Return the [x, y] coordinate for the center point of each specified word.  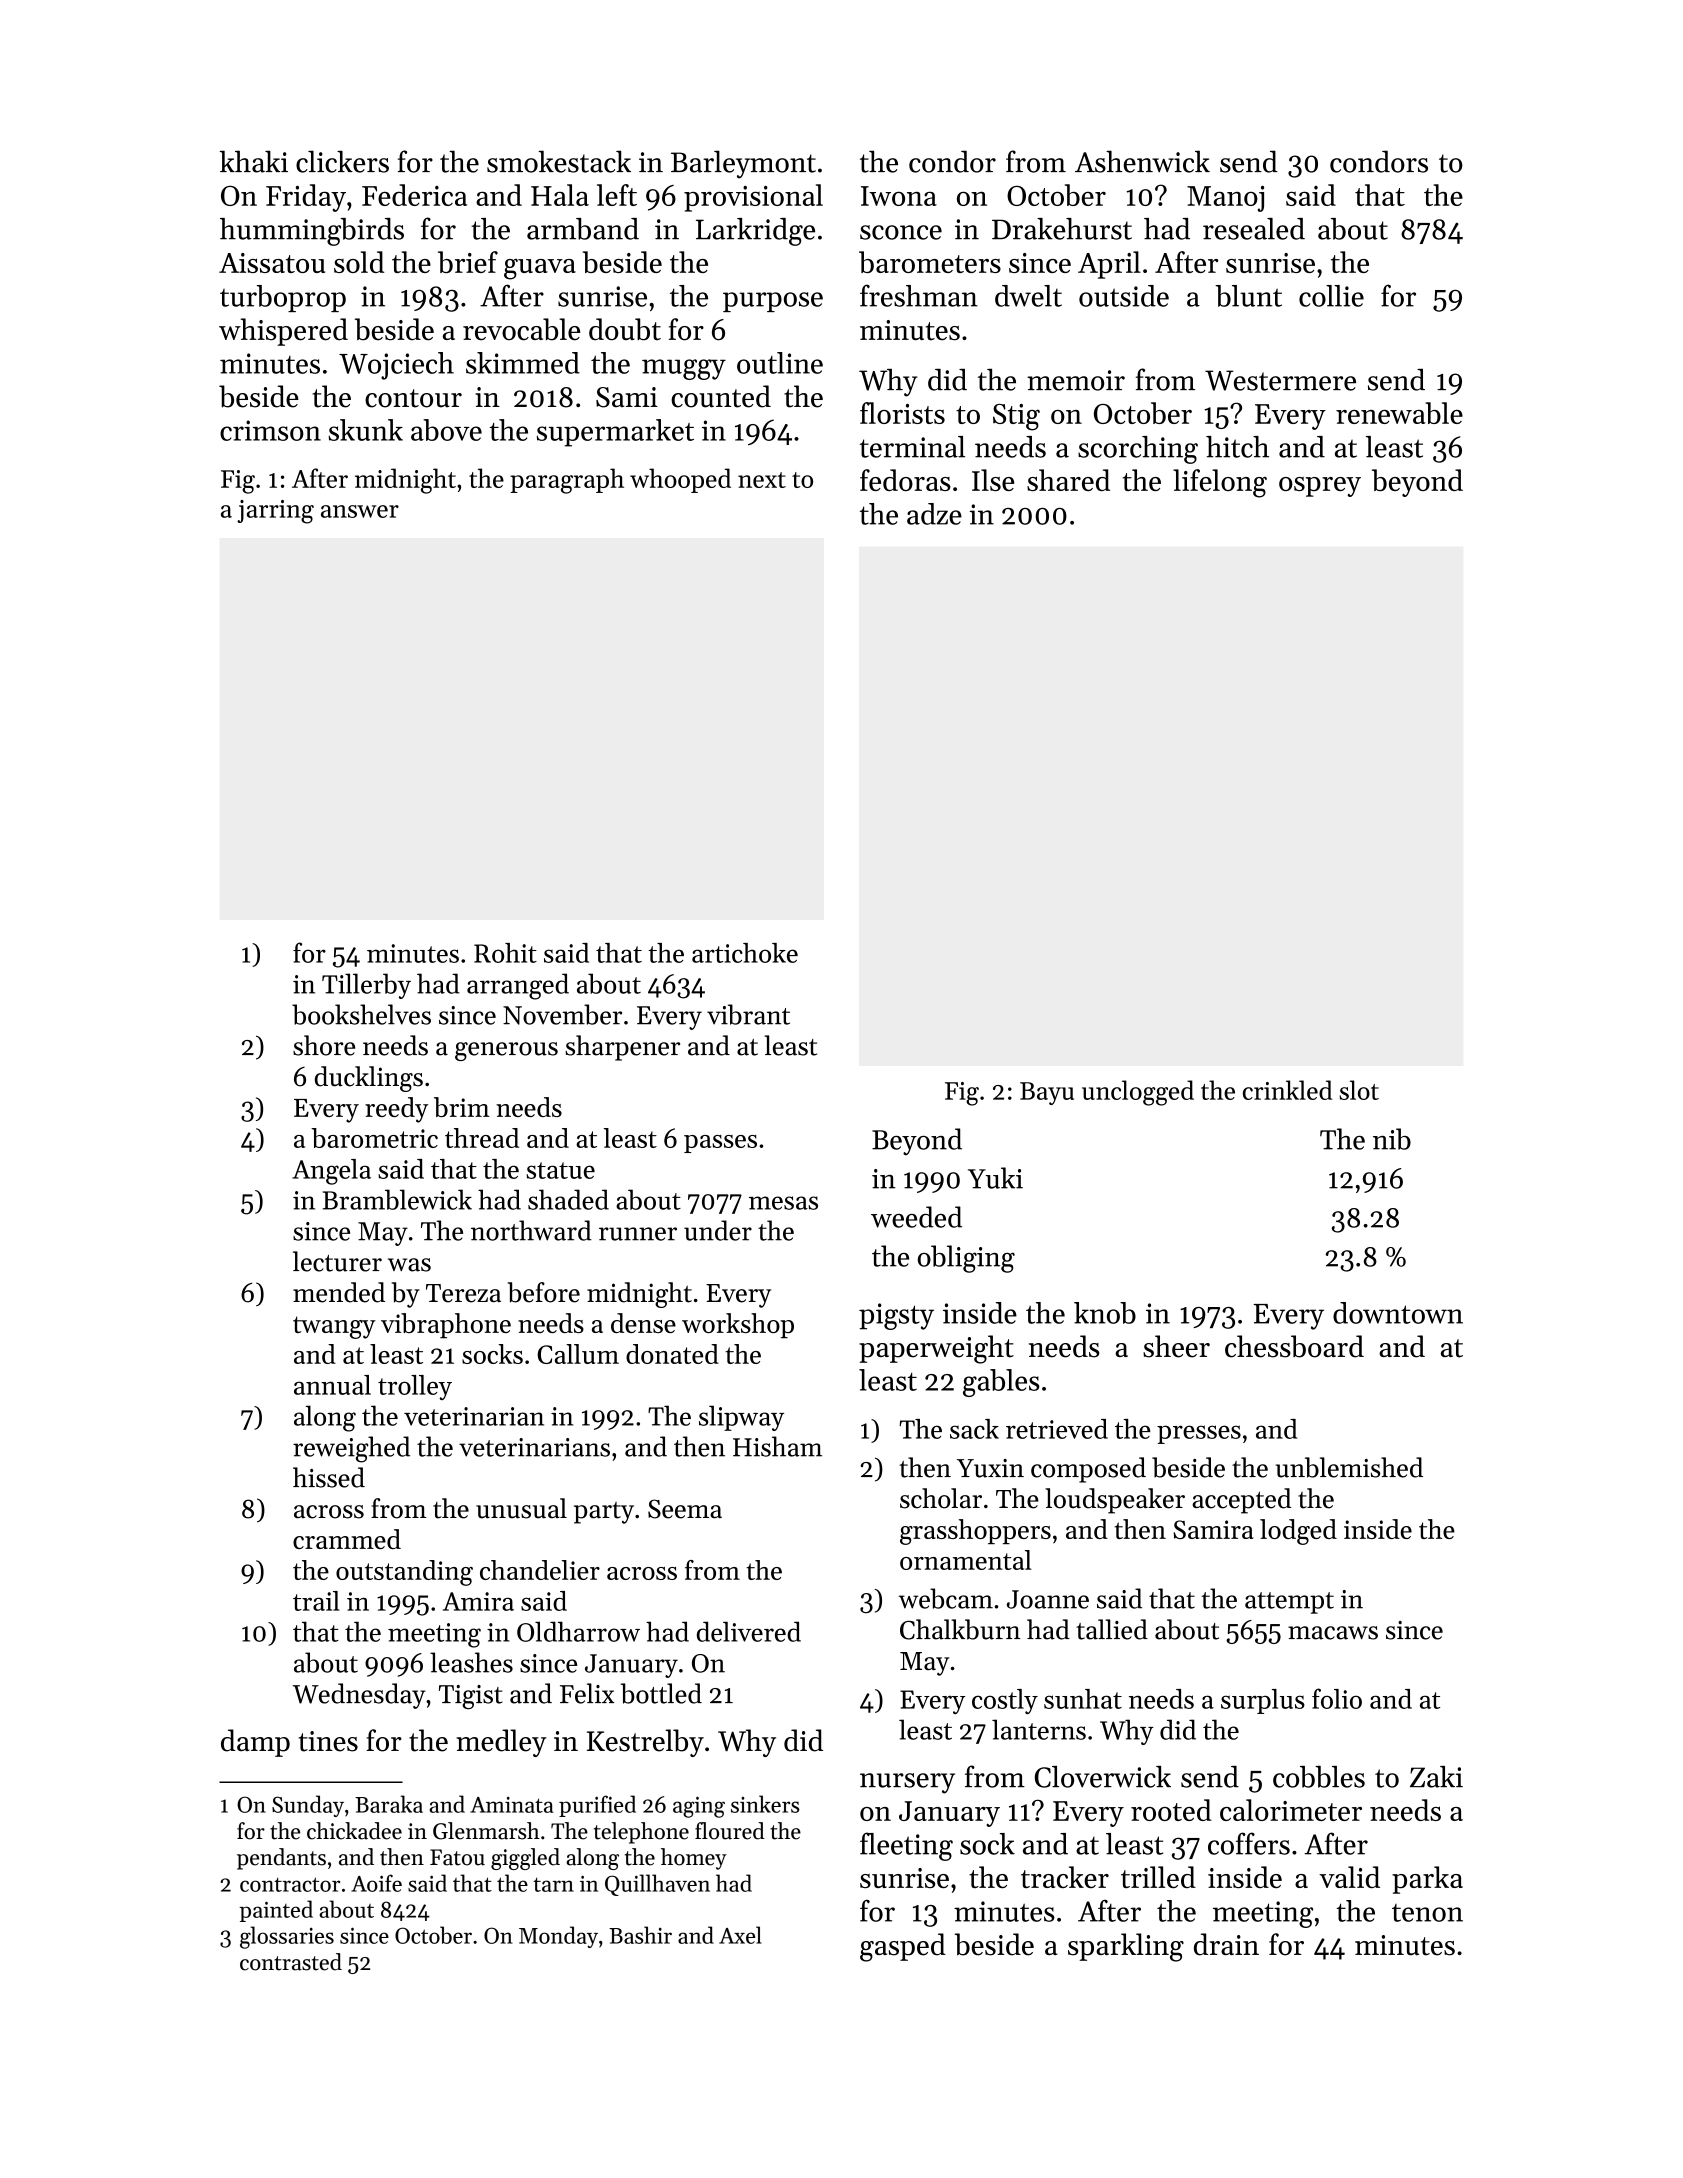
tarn [553, 1885]
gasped [903, 1947]
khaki [254, 161]
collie [1331, 296]
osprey [1320, 487]
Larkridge [755, 232]
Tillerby [366, 986]
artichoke [745, 953]
